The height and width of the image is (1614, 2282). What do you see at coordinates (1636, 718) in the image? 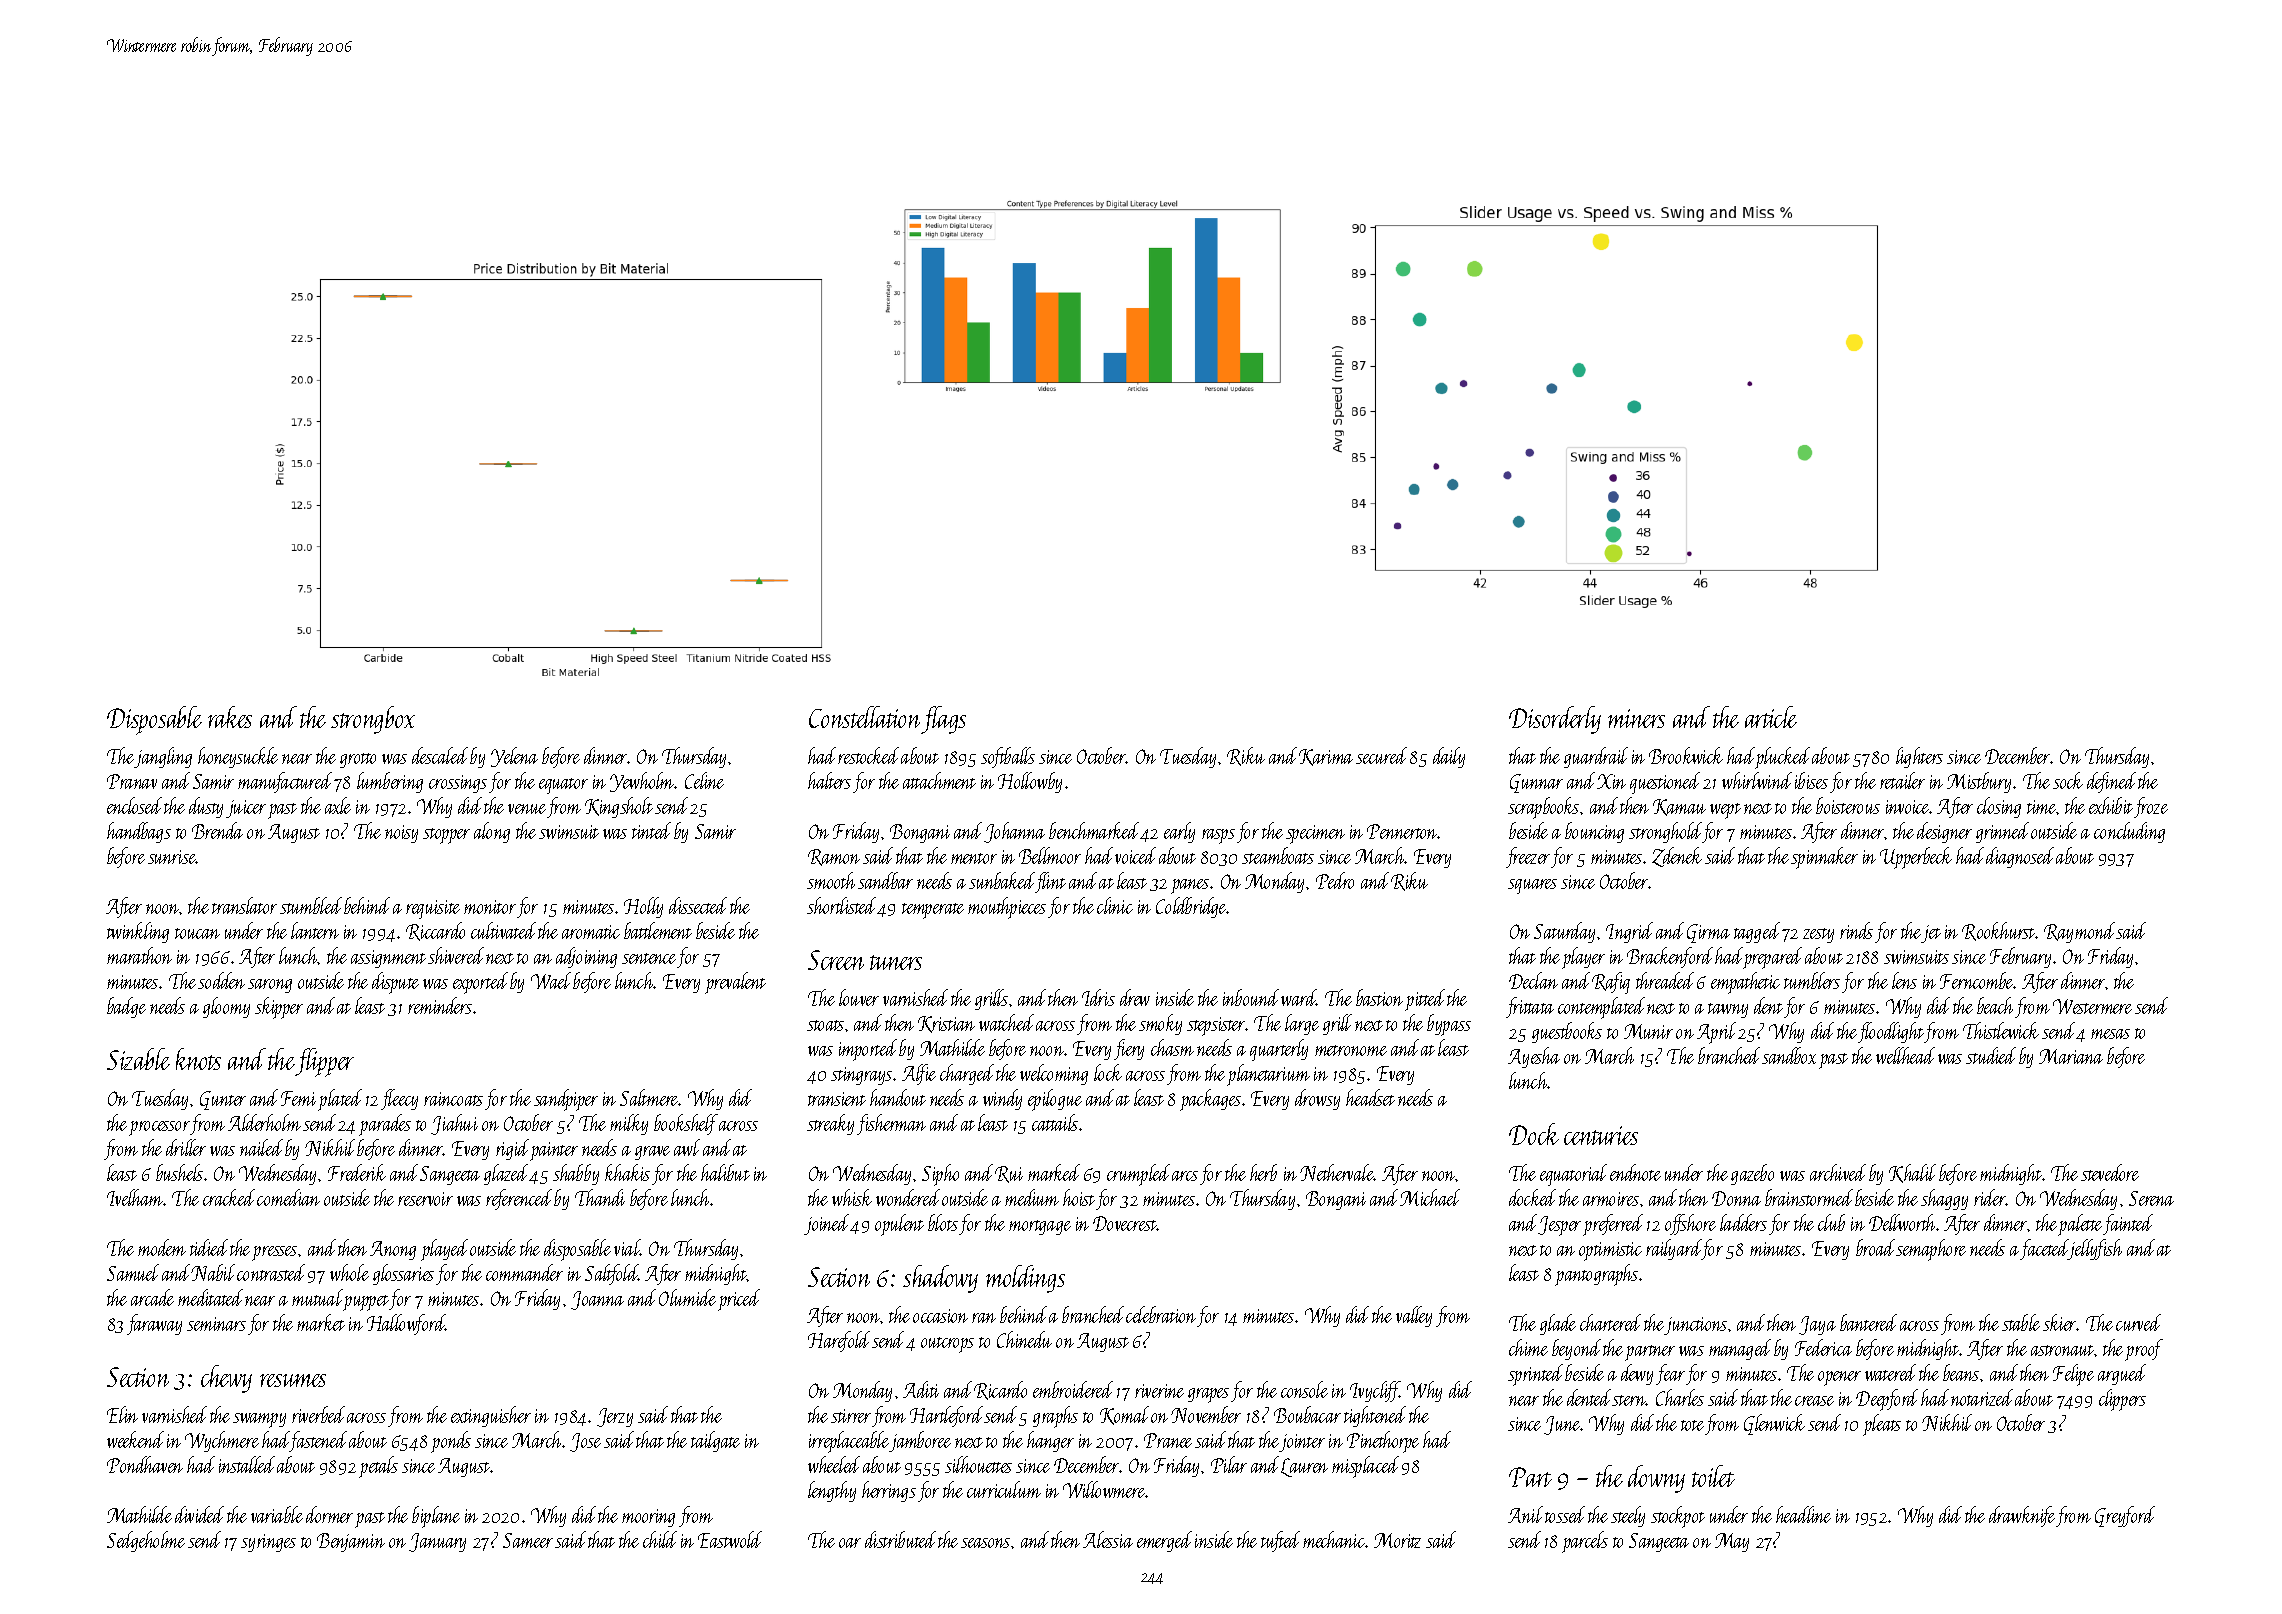
I see `miners` at bounding box center [1636, 718].
